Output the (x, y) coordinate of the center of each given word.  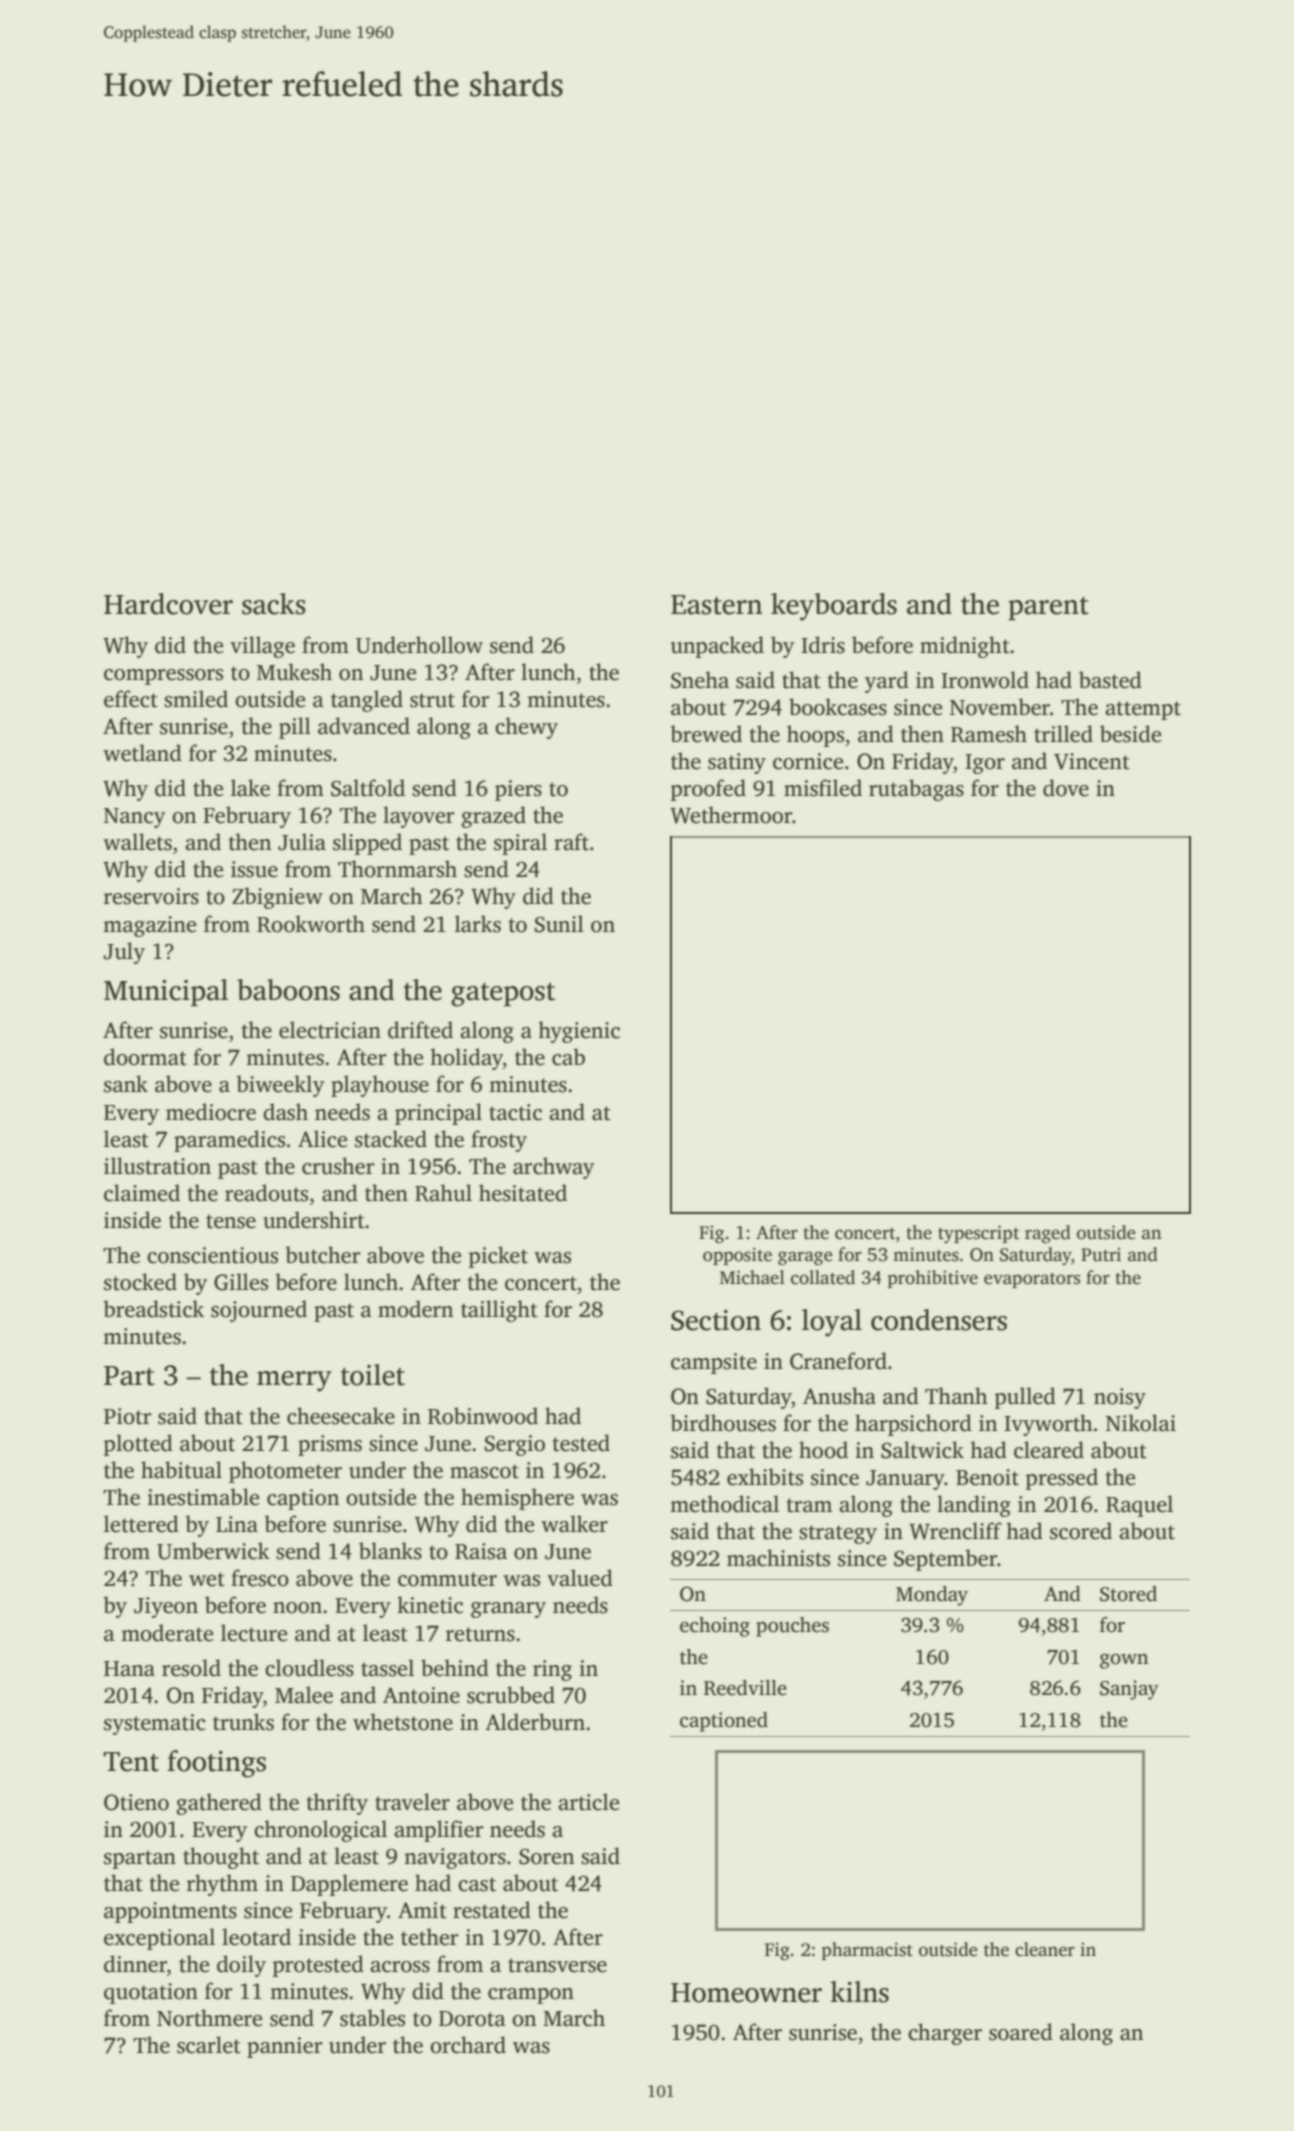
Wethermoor (731, 815)
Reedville (745, 1688)
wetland (142, 753)
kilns (859, 1992)
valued (580, 1578)
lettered (141, 1524)
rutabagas (916, 790)
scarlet (209, 2045)
